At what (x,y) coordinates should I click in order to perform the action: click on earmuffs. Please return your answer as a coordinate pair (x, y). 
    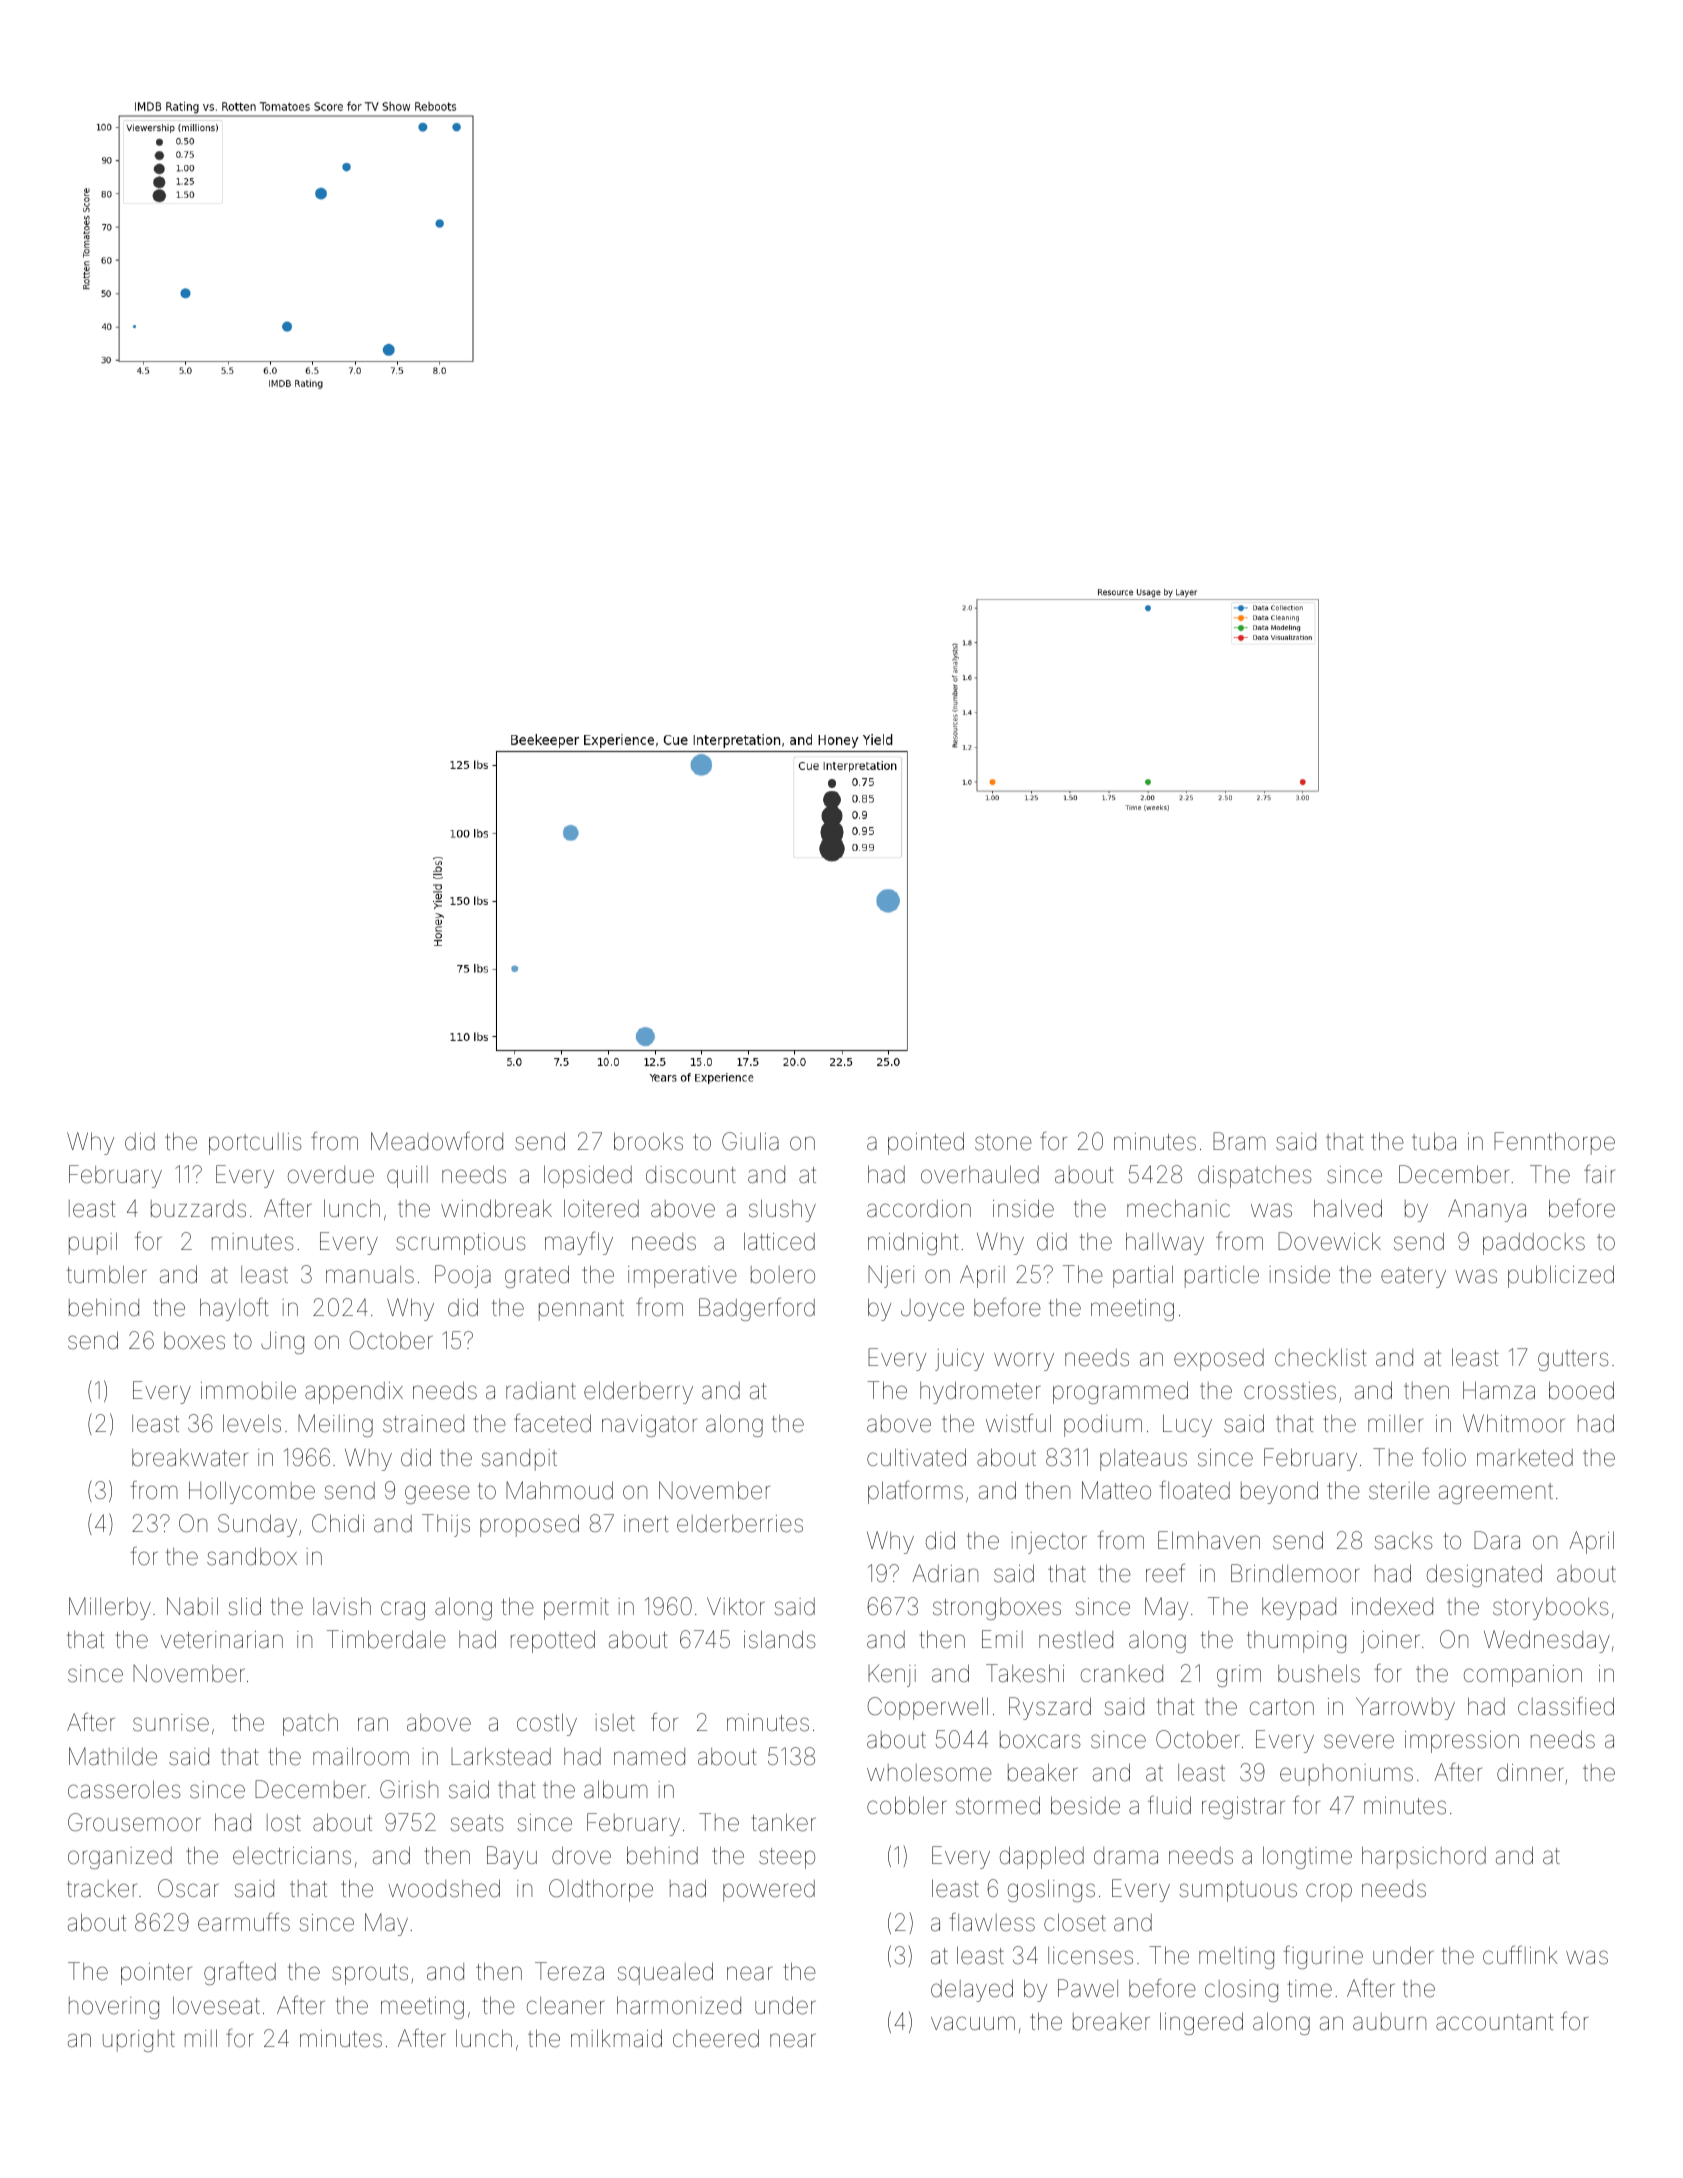
    Looking at the image, I should click on (244, 1922).
